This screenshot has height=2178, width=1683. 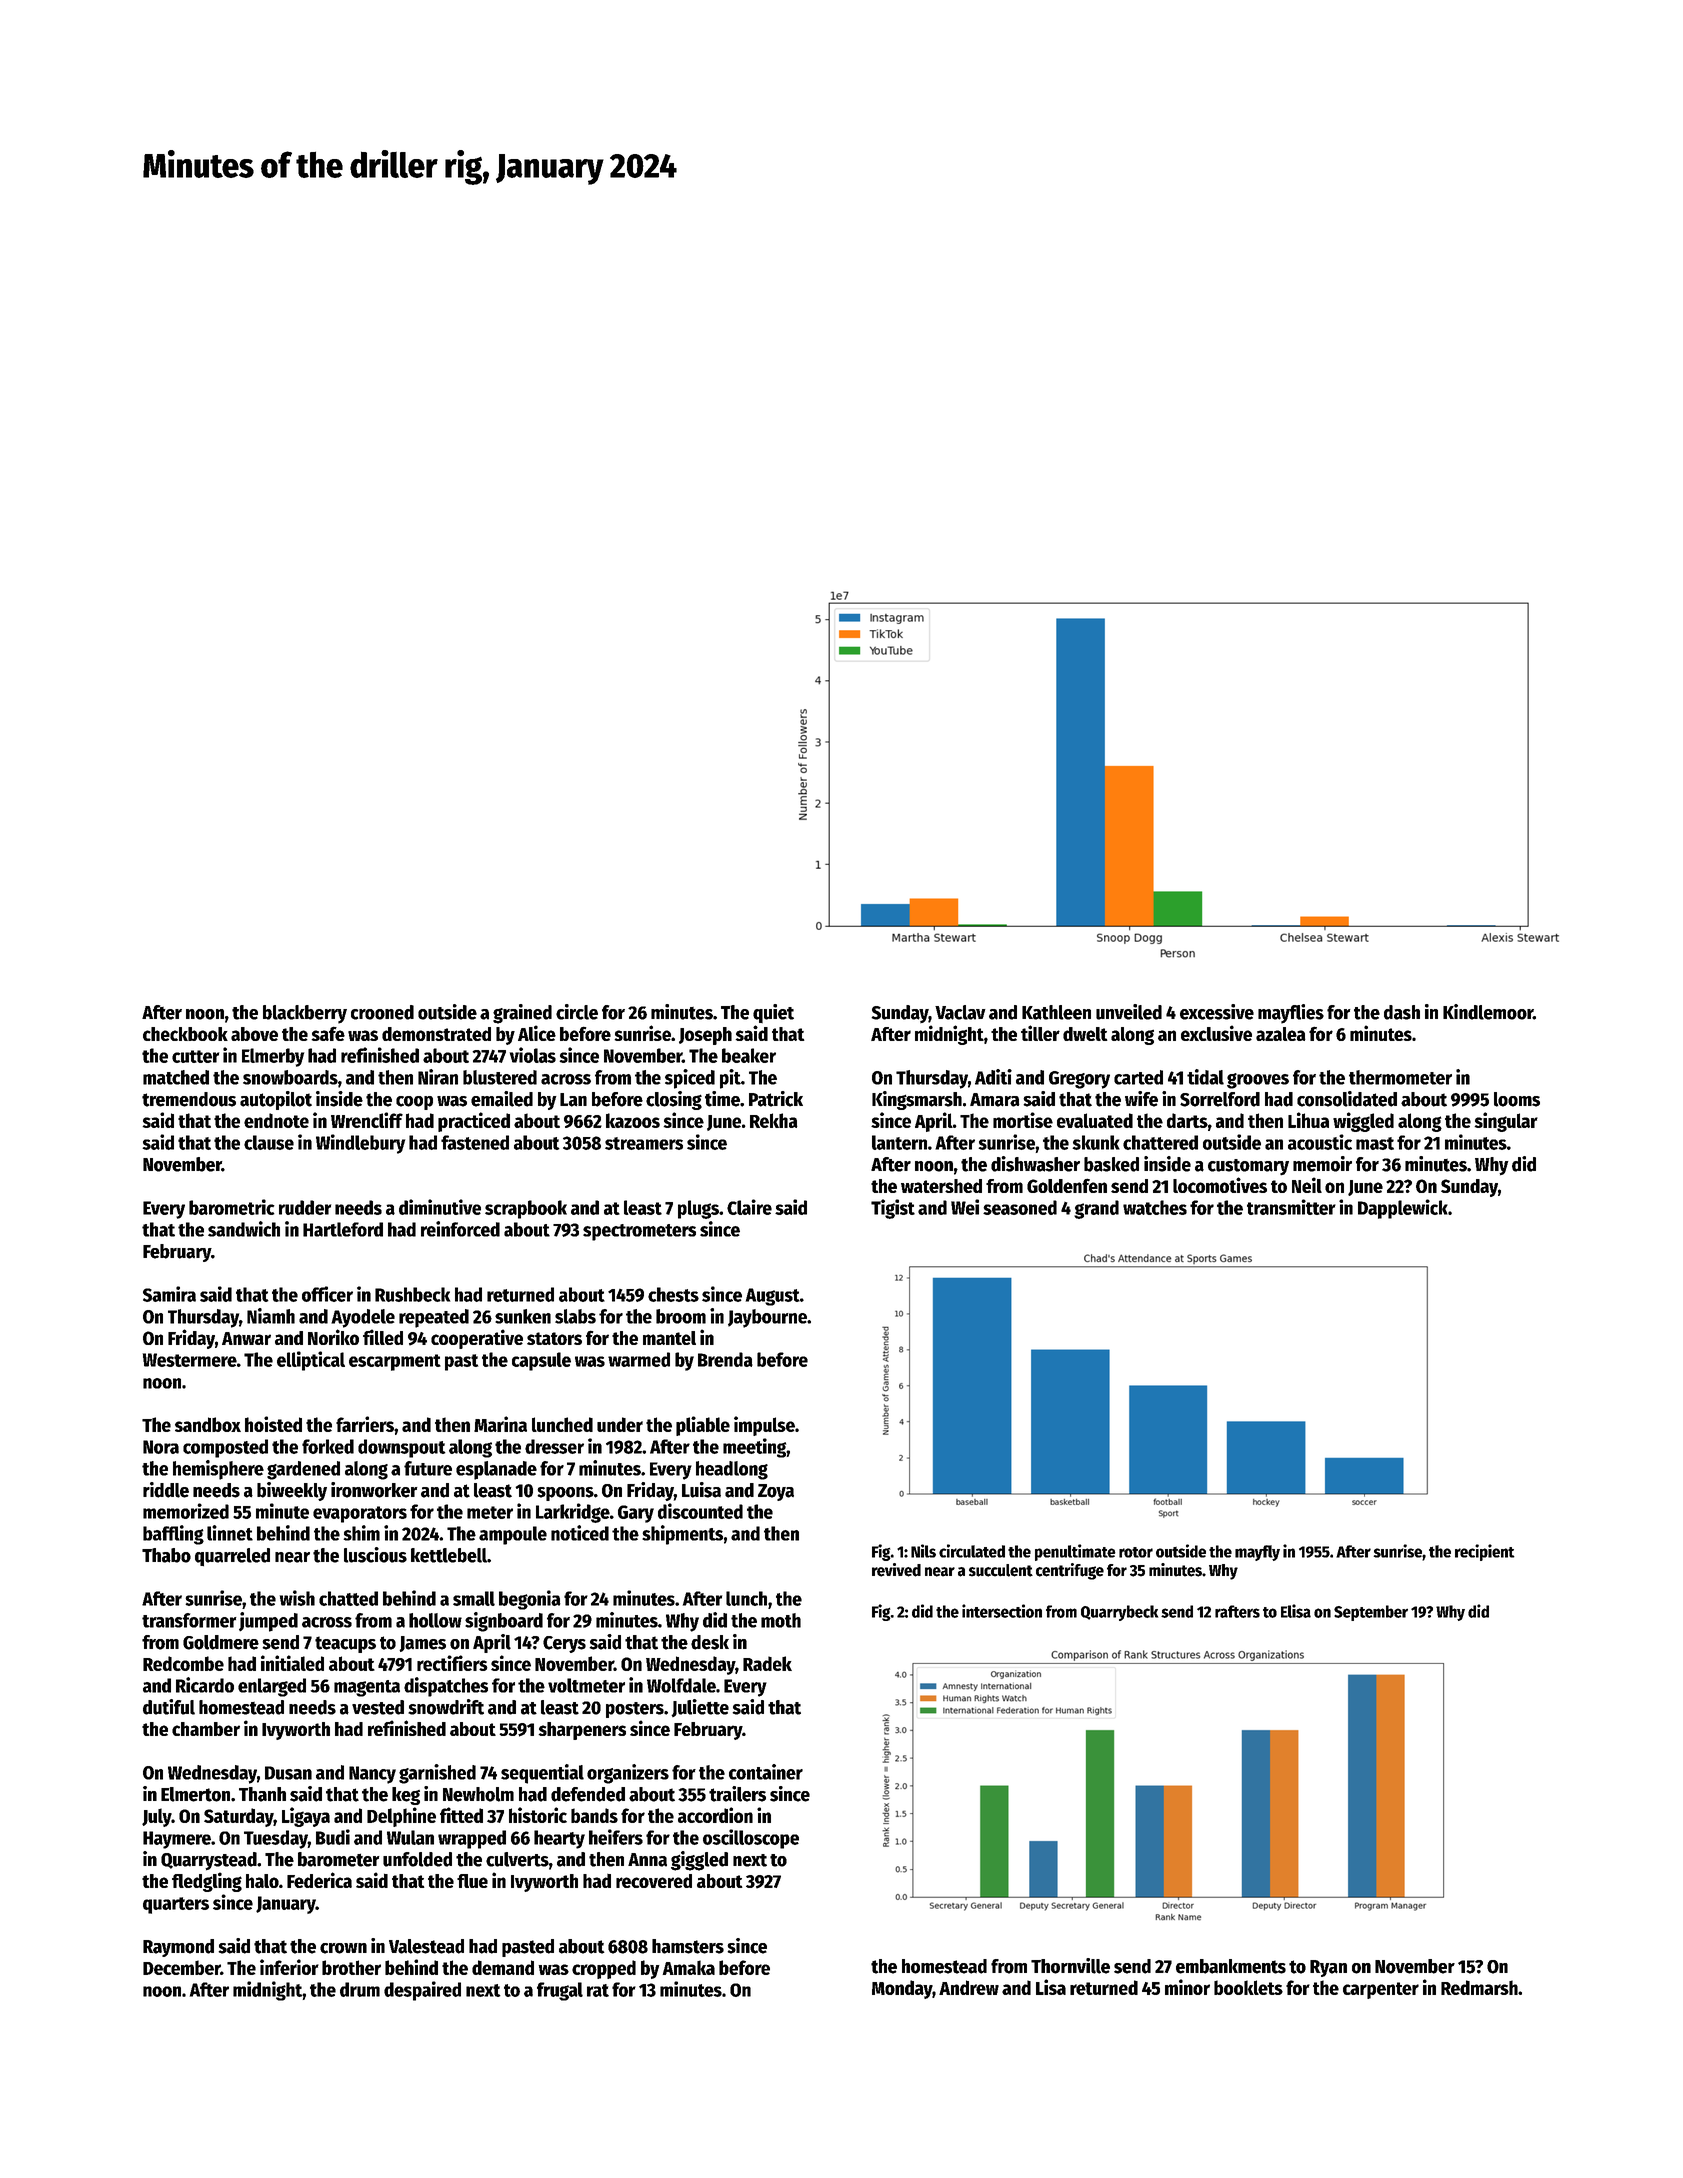 I want to click on Dapplewick, so click(x=1403, y=1209).
